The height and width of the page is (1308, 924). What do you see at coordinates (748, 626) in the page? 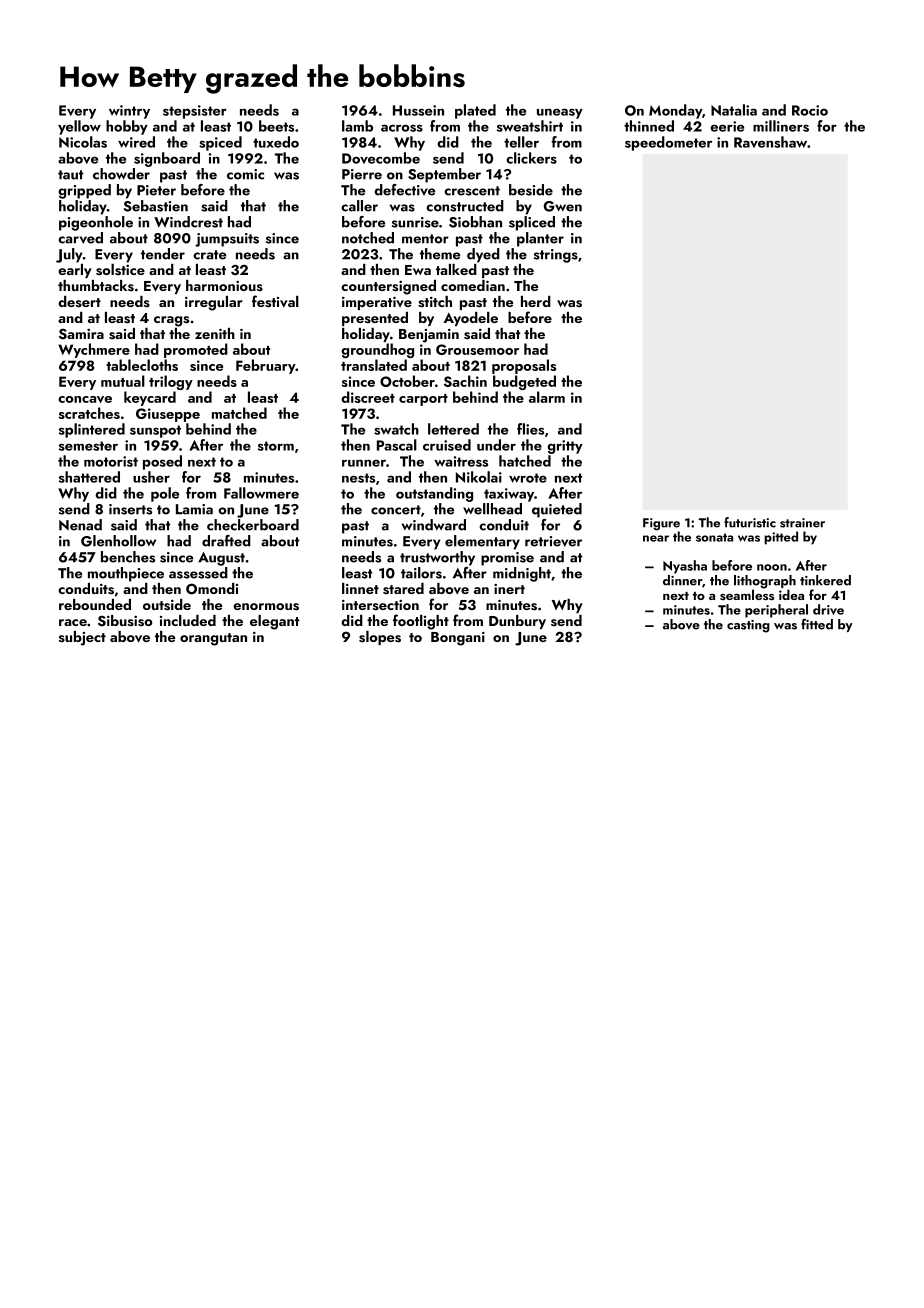
I see `casting` at bounding box center [748, 626].
